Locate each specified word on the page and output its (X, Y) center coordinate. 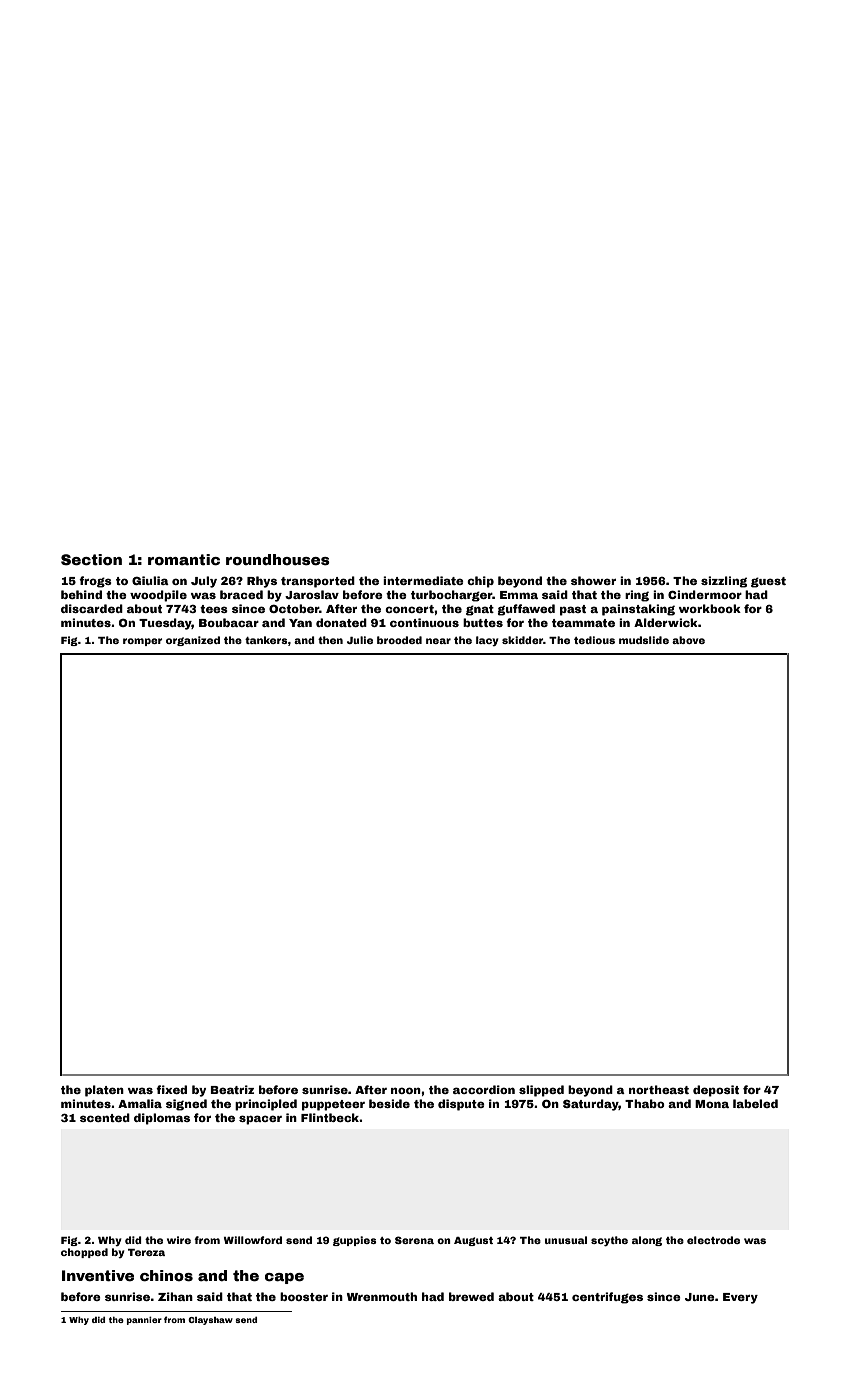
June (700, 1297)
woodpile (158, 596)
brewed (471, 1296)
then (330, 640)
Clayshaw (210, 1321)
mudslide (644, 640)
